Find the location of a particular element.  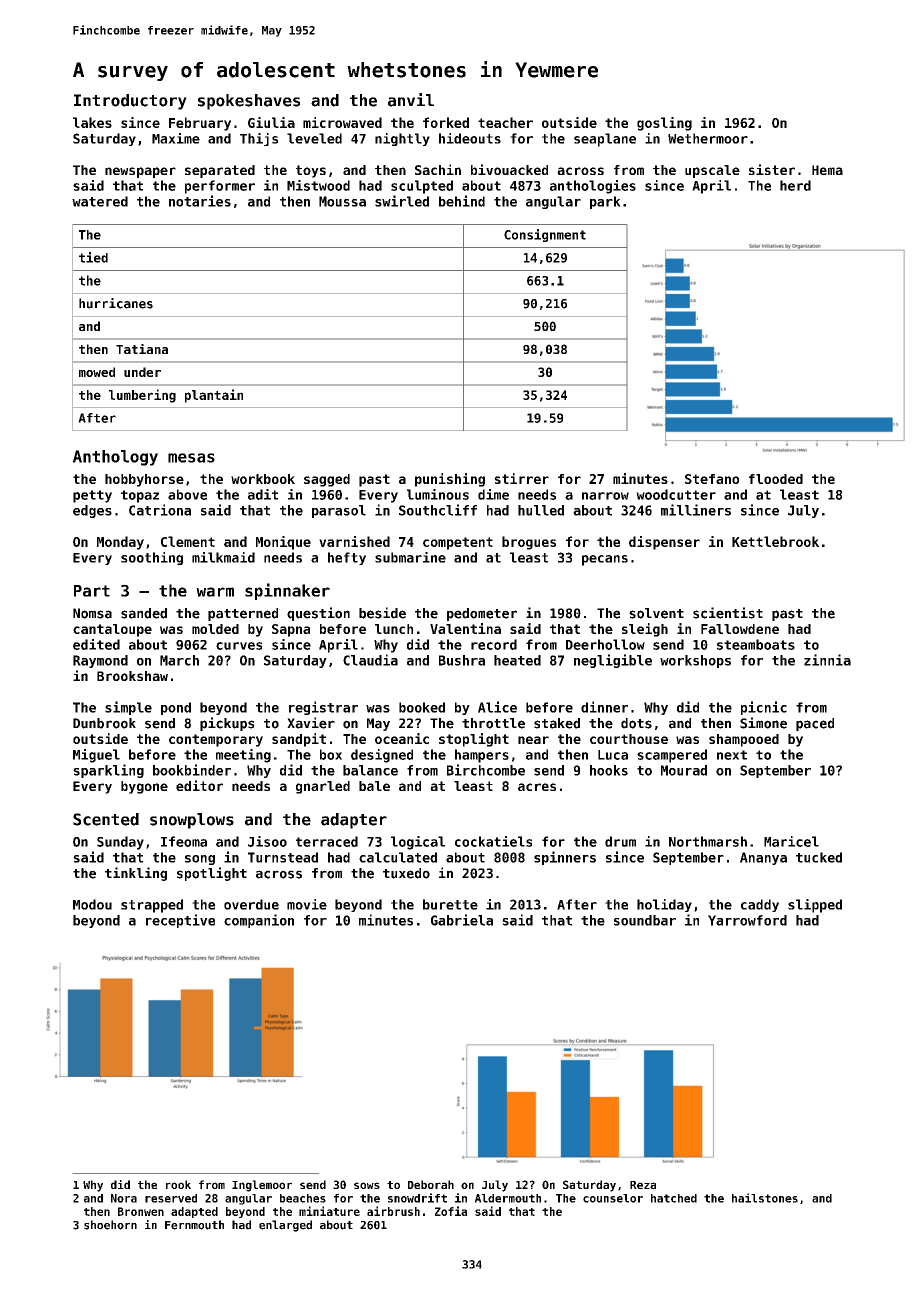

soothing is located at coordinates (152, 558).
